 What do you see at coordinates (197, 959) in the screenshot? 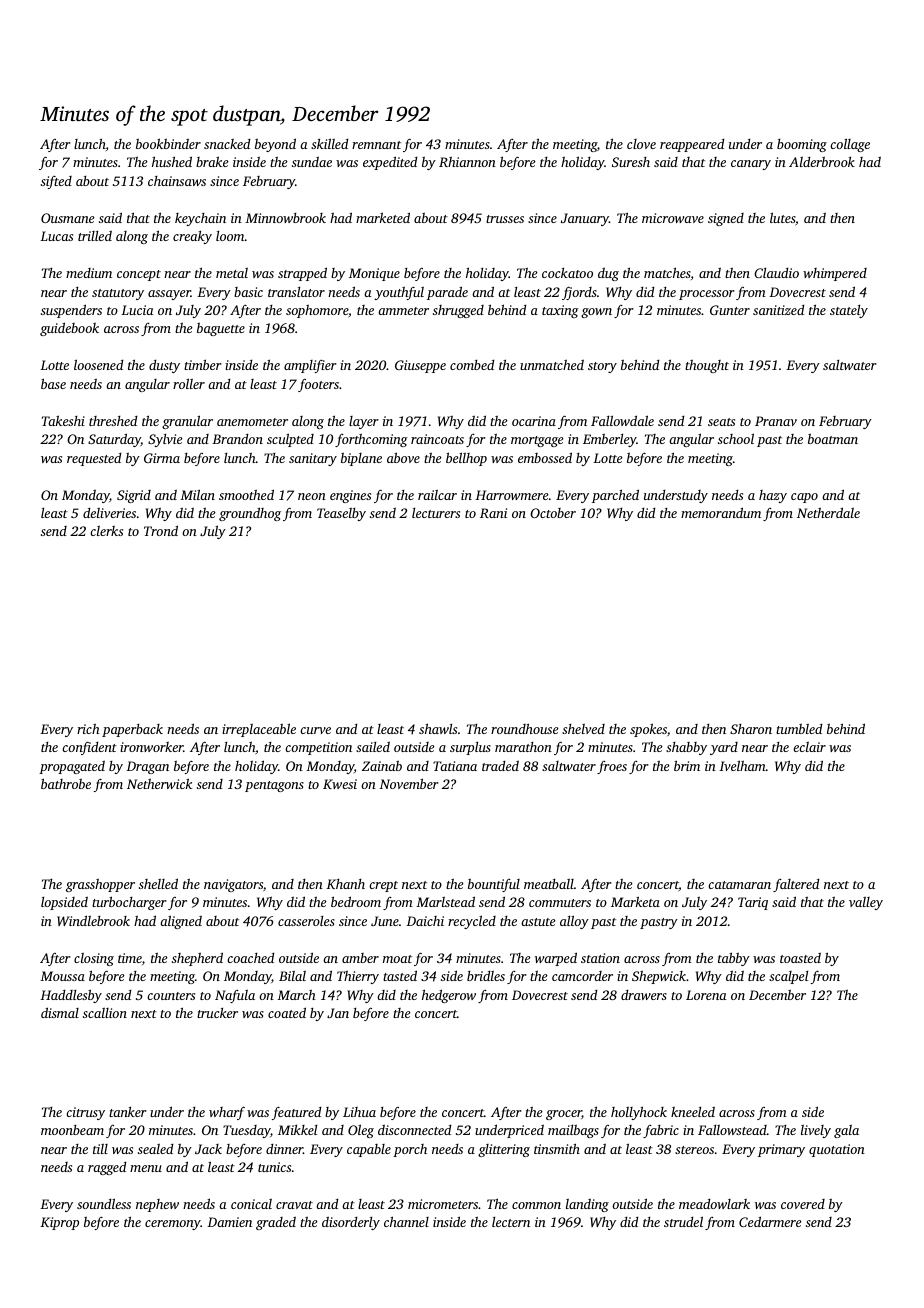
I see `shepherd` at bounding box center [197, 959].
